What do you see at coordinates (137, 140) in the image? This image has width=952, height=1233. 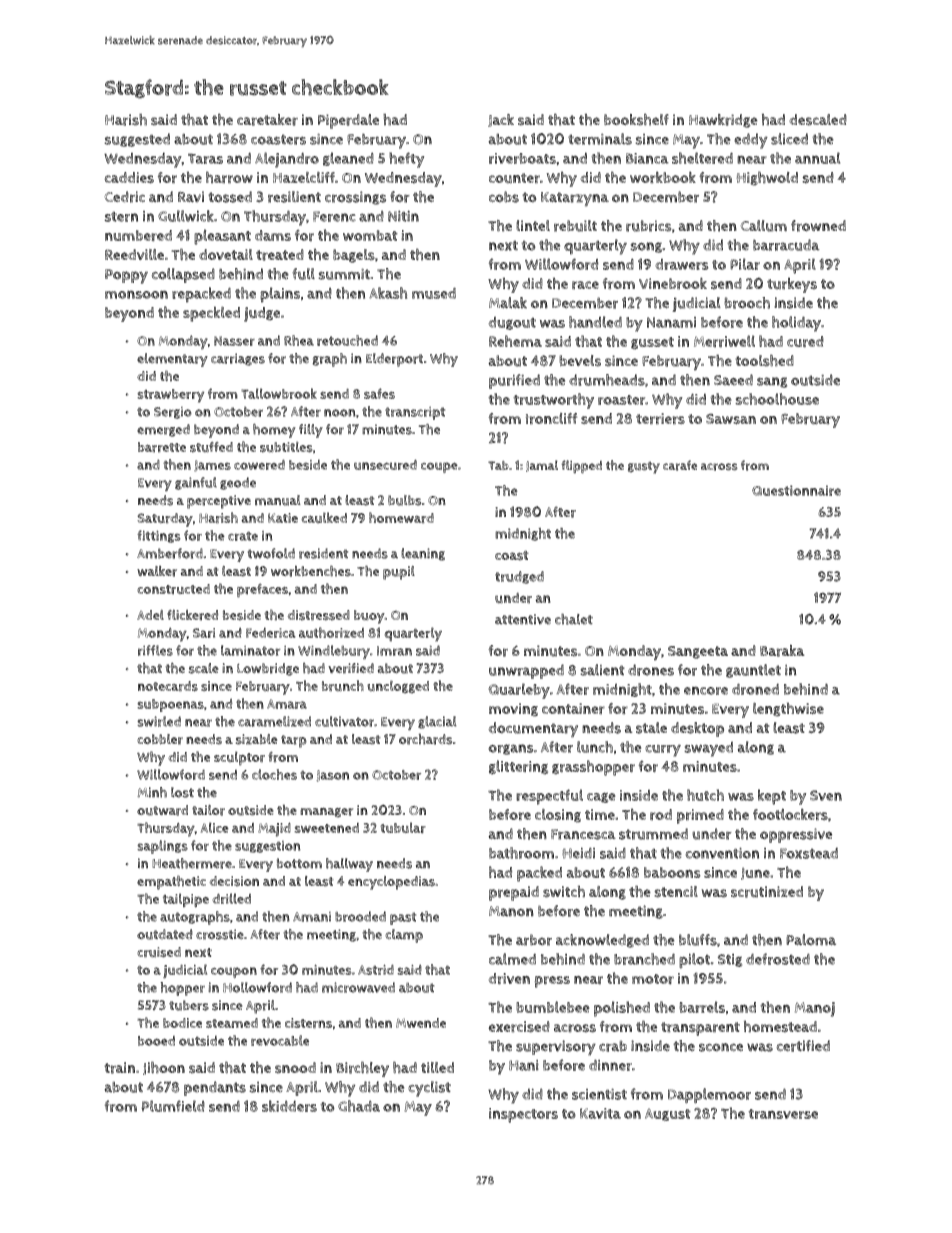 I see `suggested` at bounding box center [137, 140].
